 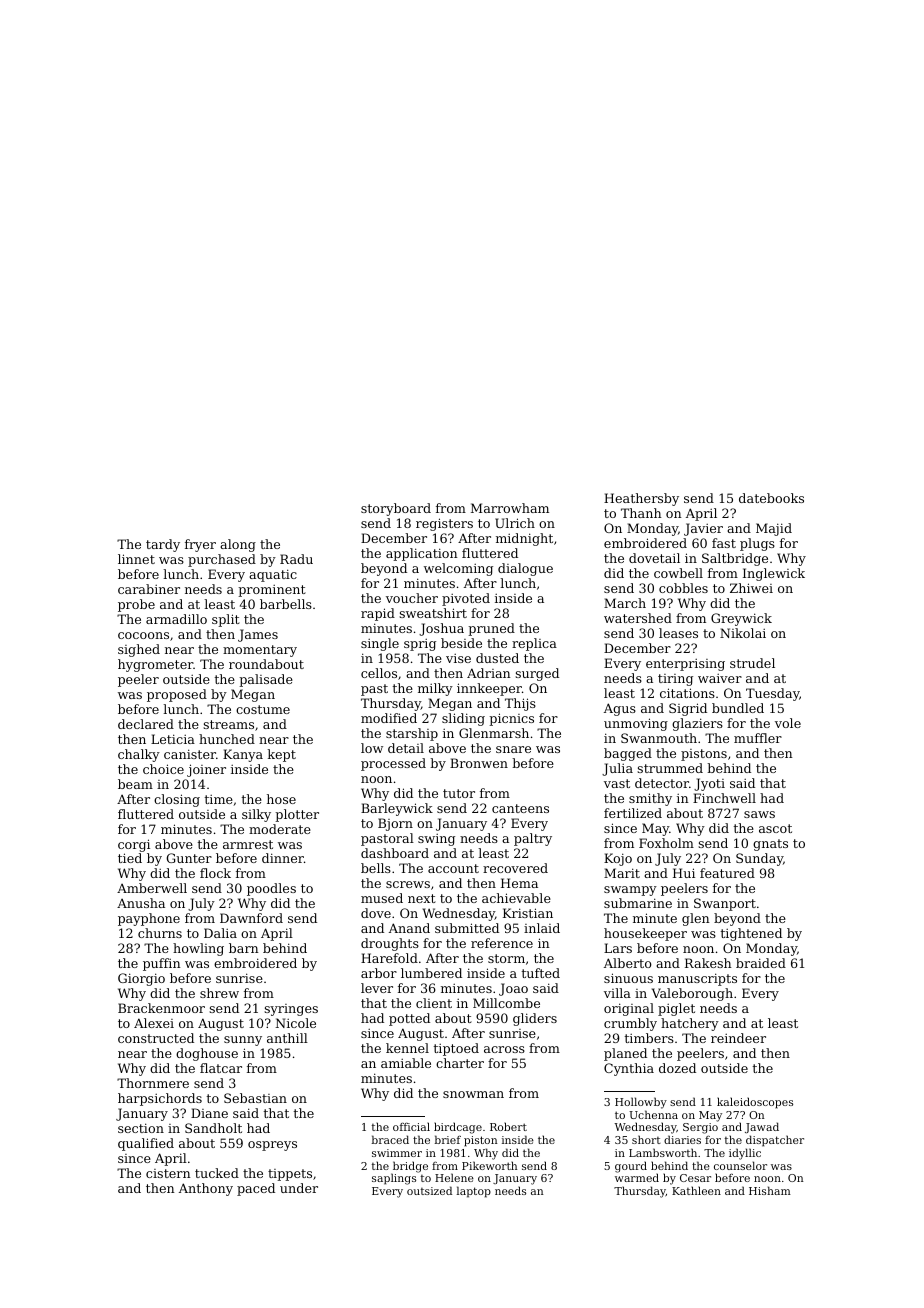 What do you see at coordinates (156, 1038) in the screenshot?
I see `constructed` at bounding box center [156, 1038].
